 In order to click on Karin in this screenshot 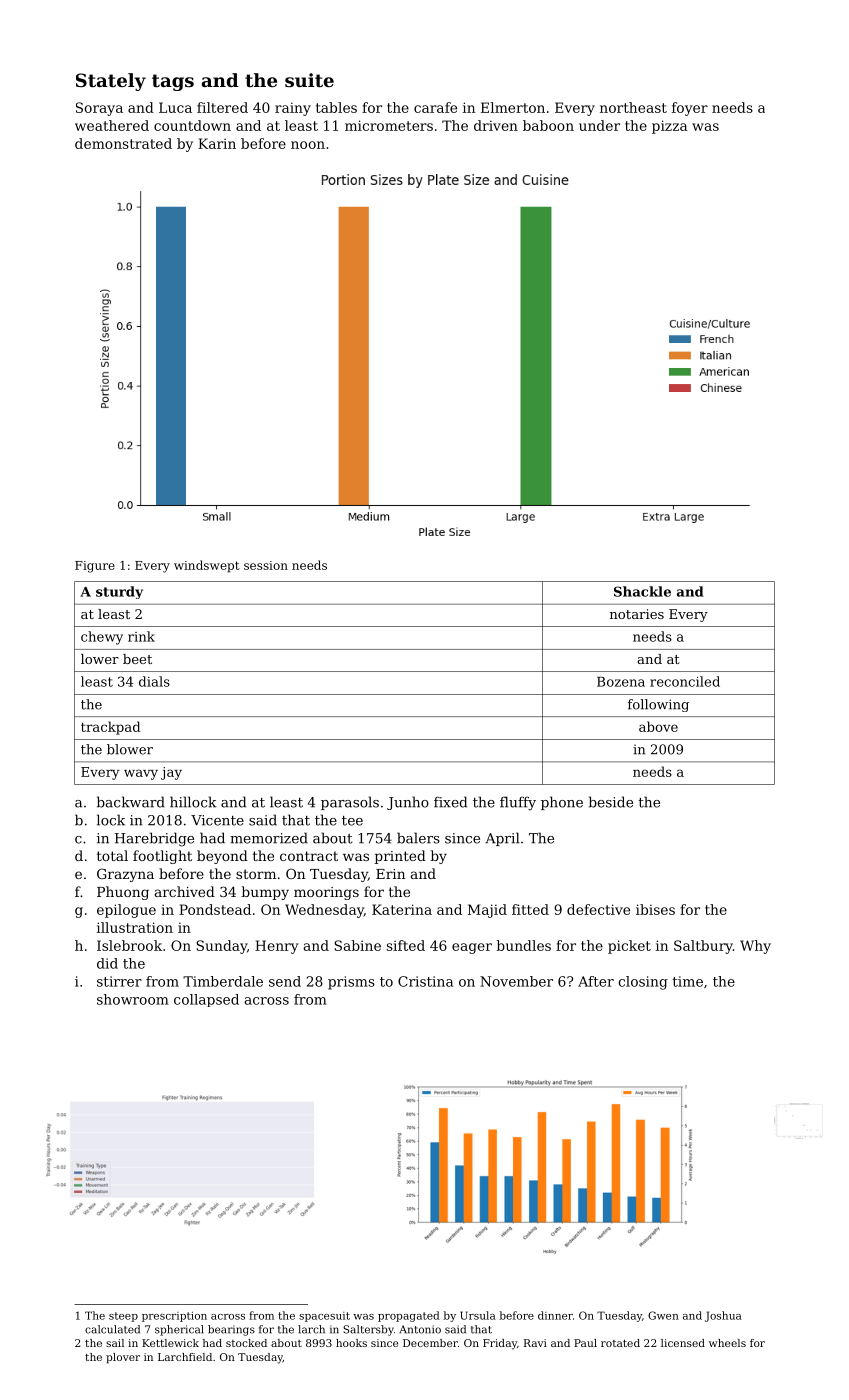, I will do `click(217, 143)`.
